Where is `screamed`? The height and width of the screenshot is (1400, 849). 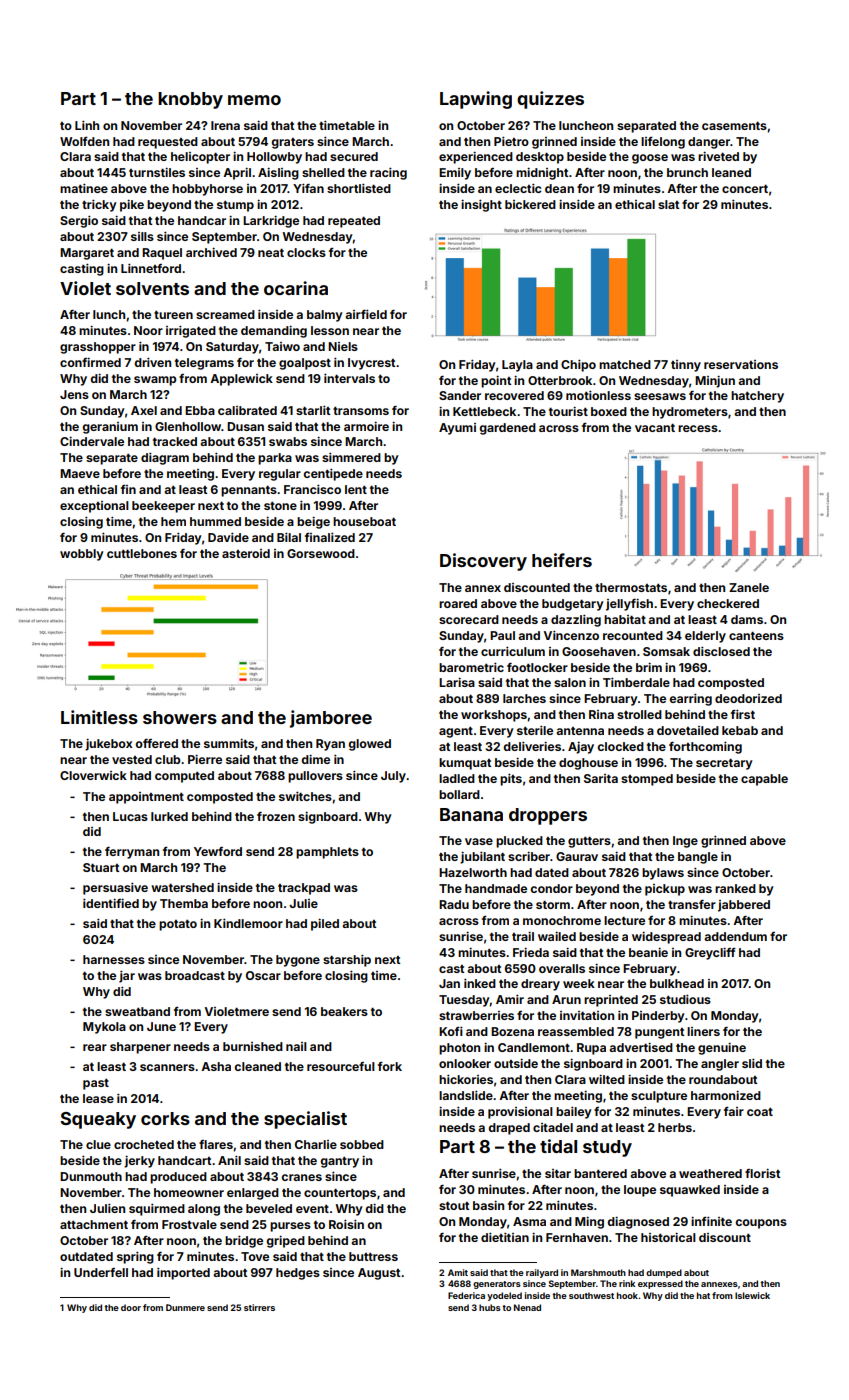 screamed is located at coordinates (225, 314).
